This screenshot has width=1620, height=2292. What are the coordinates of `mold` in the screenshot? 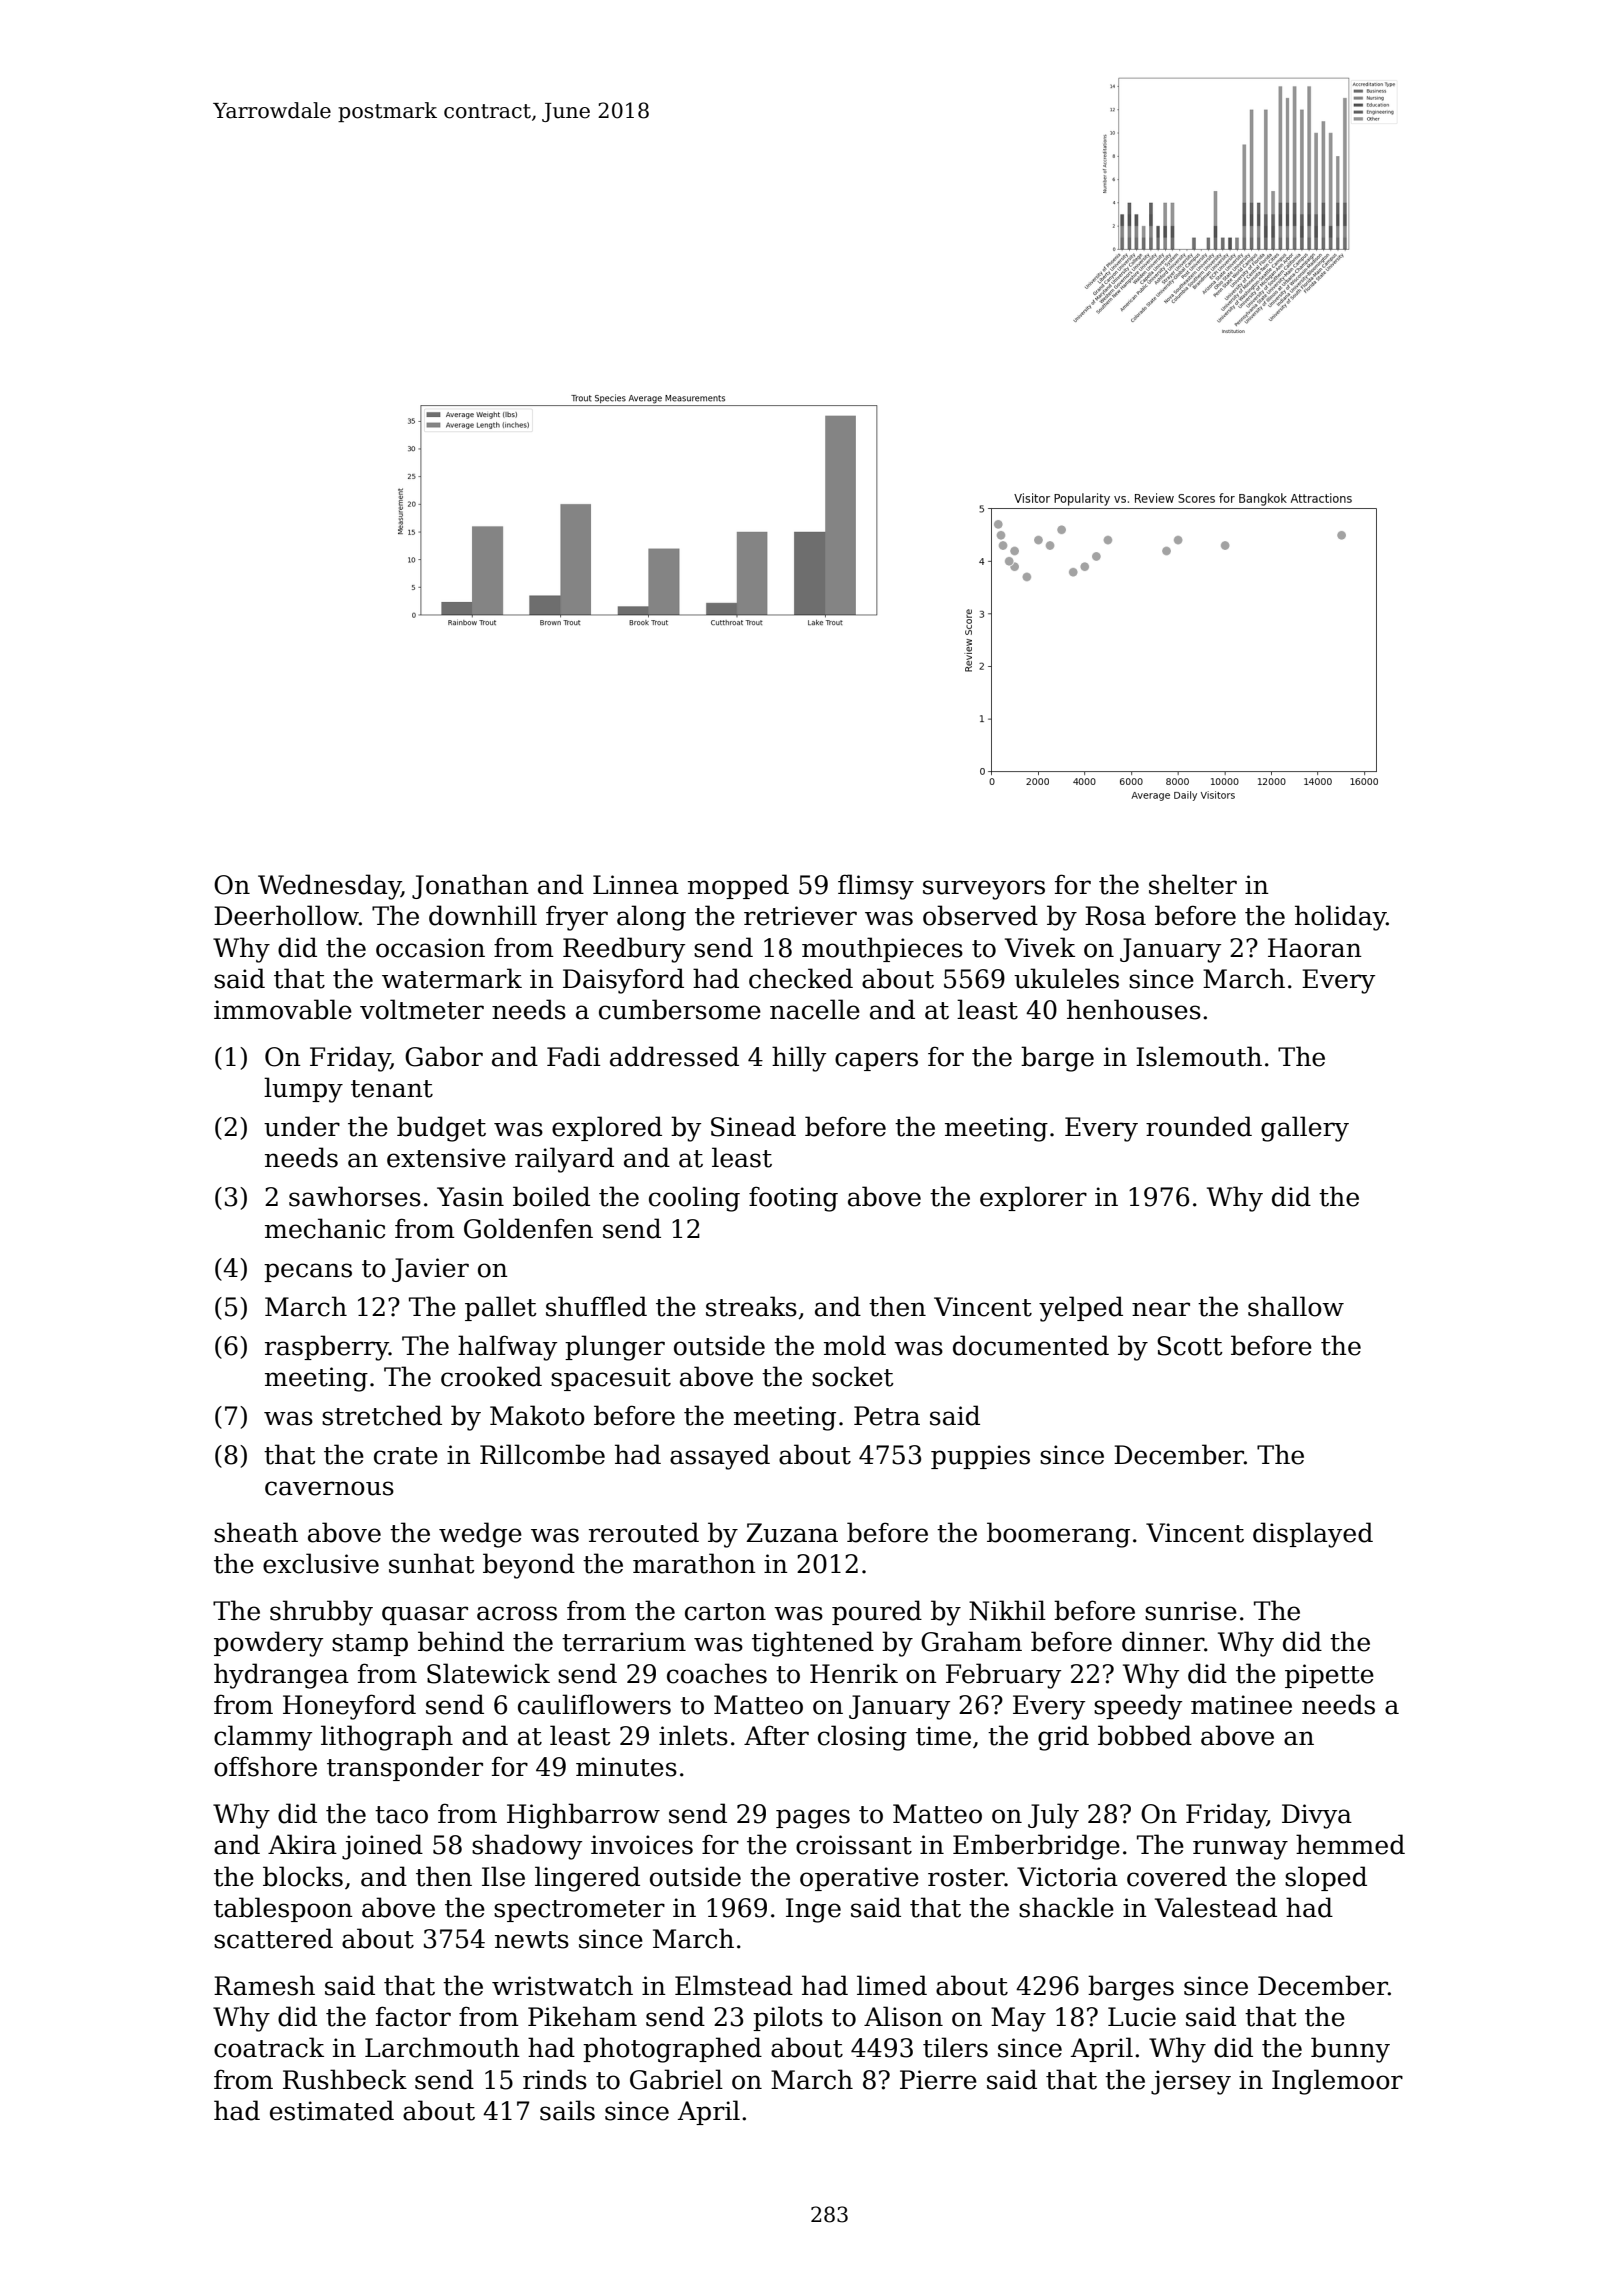 It's located at (855, 1345).
